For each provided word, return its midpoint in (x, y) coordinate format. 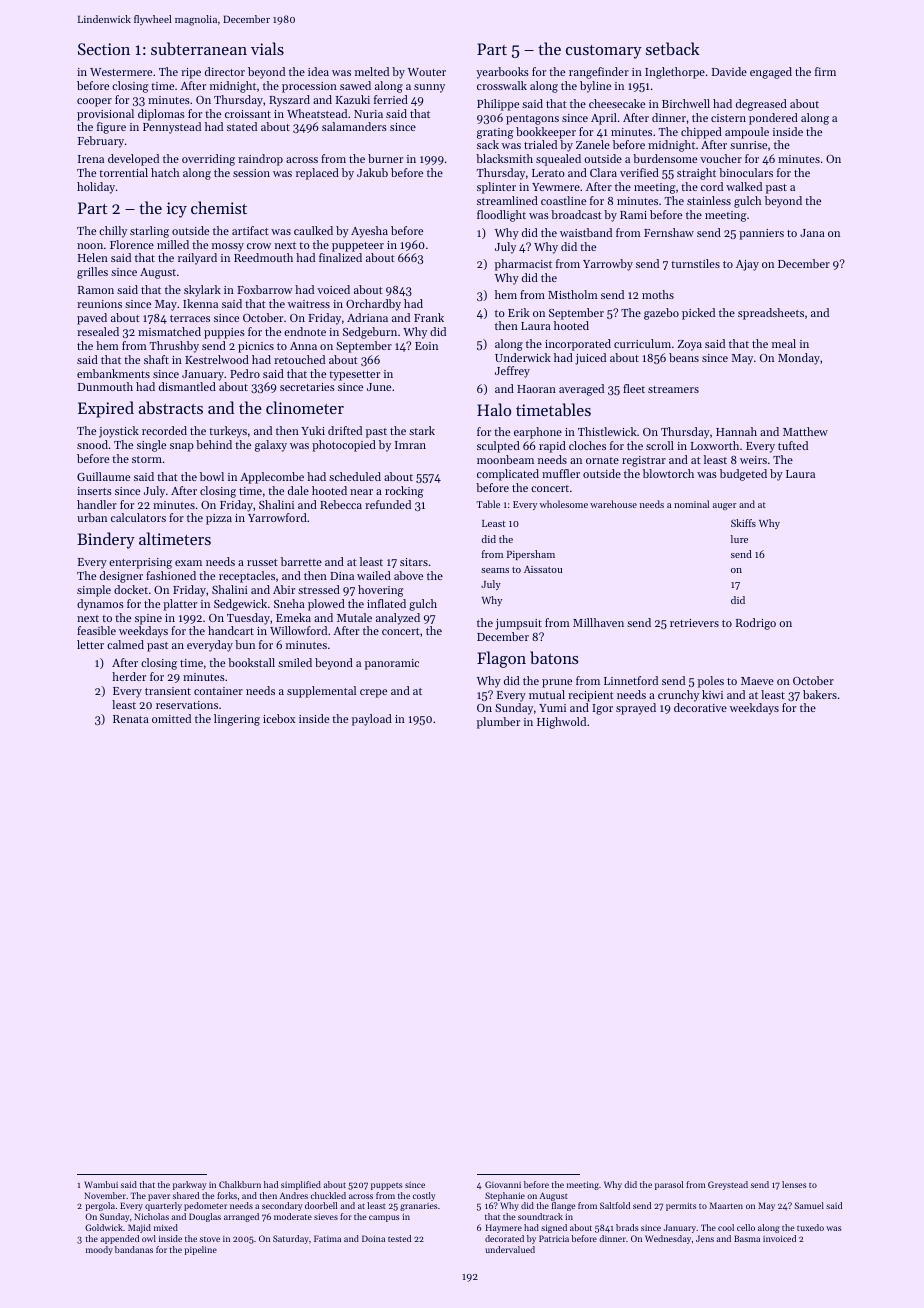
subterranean (199, 48)
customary (604, 52)
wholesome (564, 504)
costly (424, 1196)
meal (784, 343)
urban (92, 517)
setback (673, 48)
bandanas (134, 1249)
